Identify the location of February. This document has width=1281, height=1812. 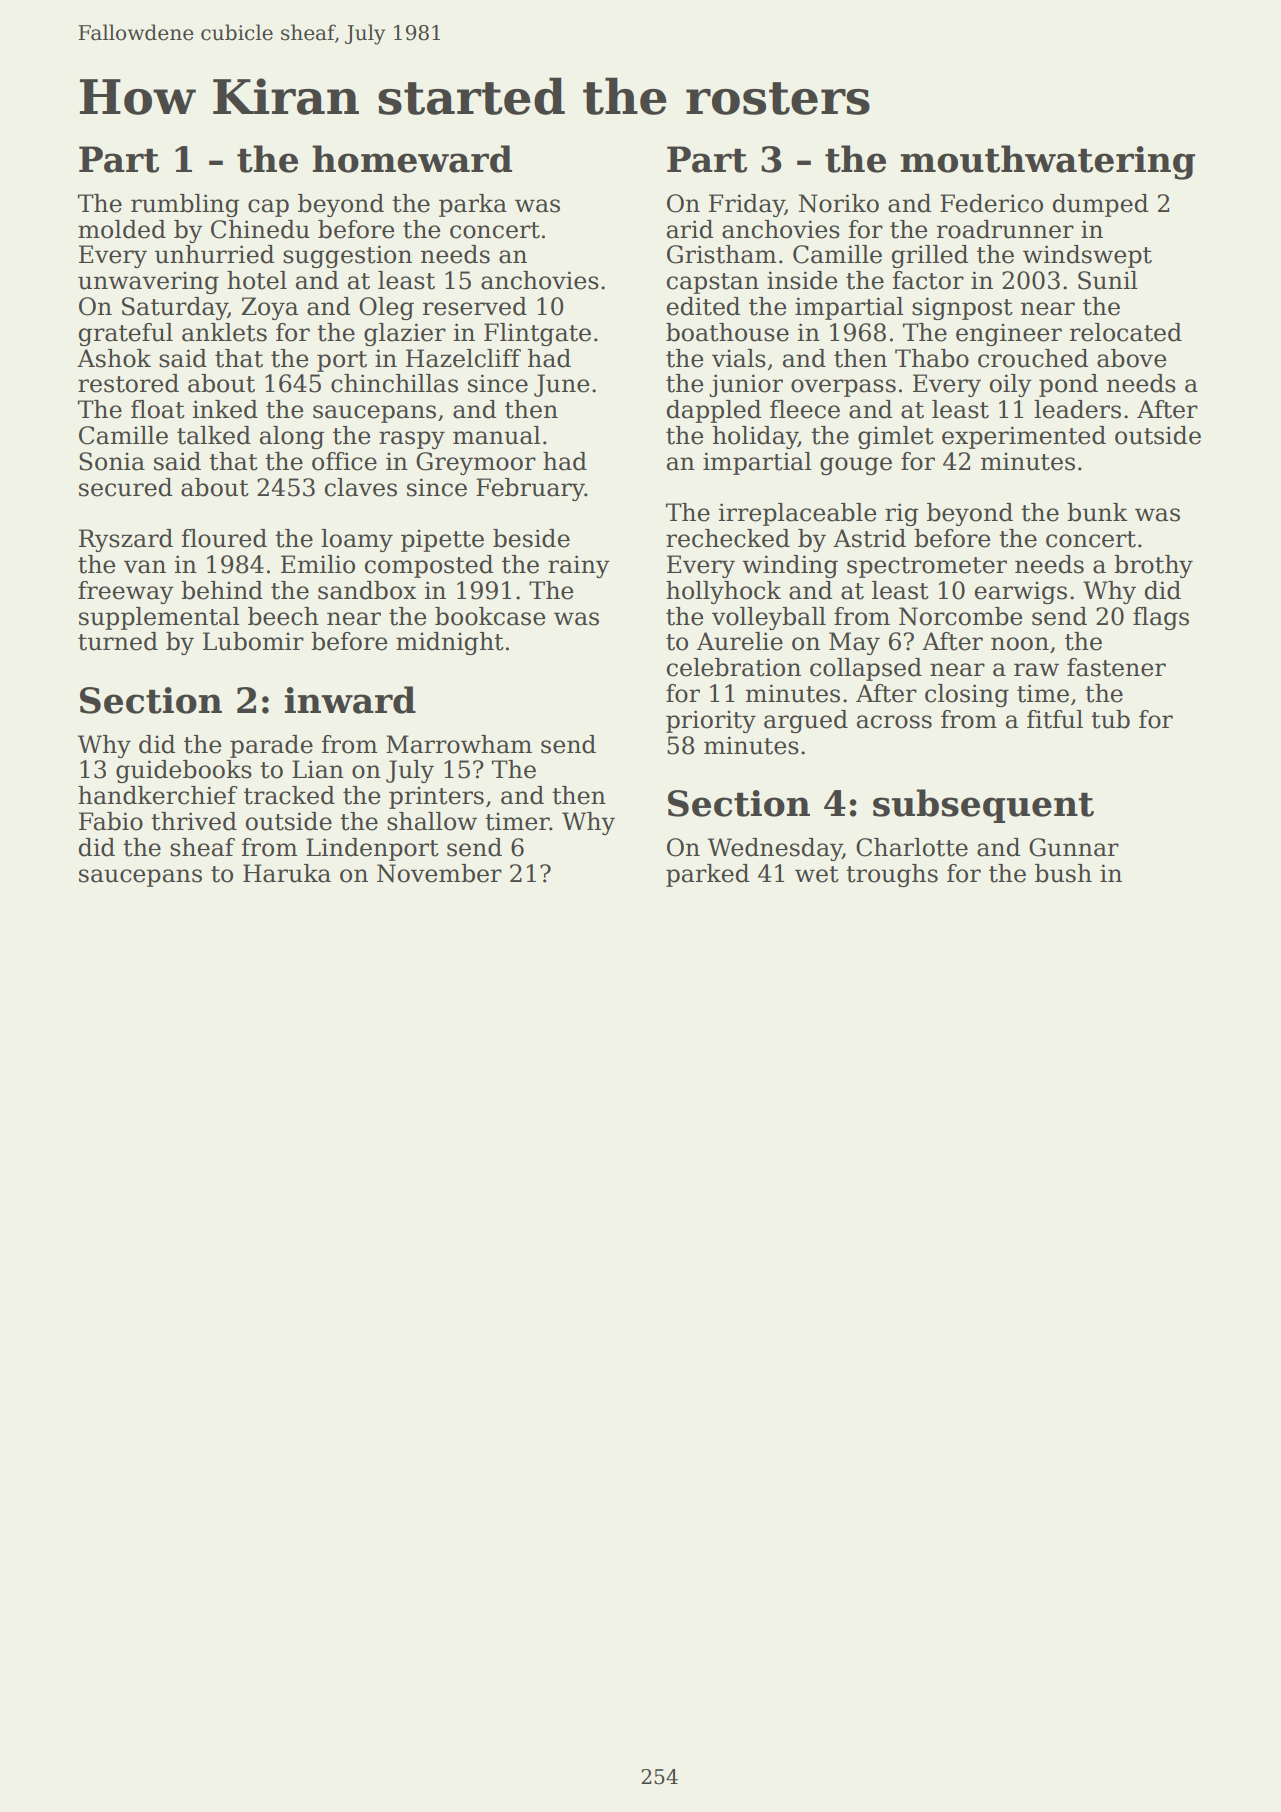
(530, 489).
